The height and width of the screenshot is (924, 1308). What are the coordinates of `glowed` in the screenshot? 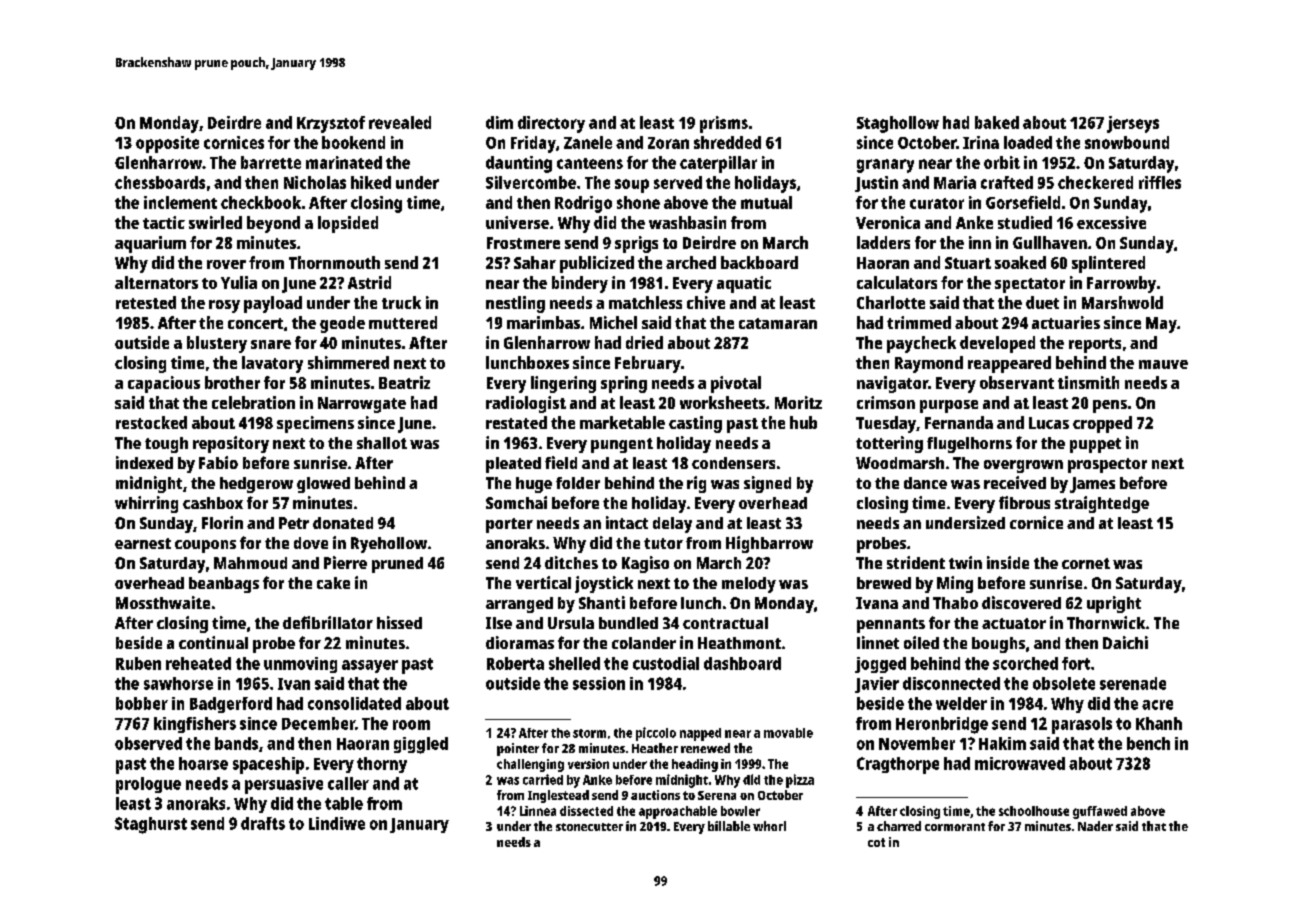 It's located at (323, 485).
